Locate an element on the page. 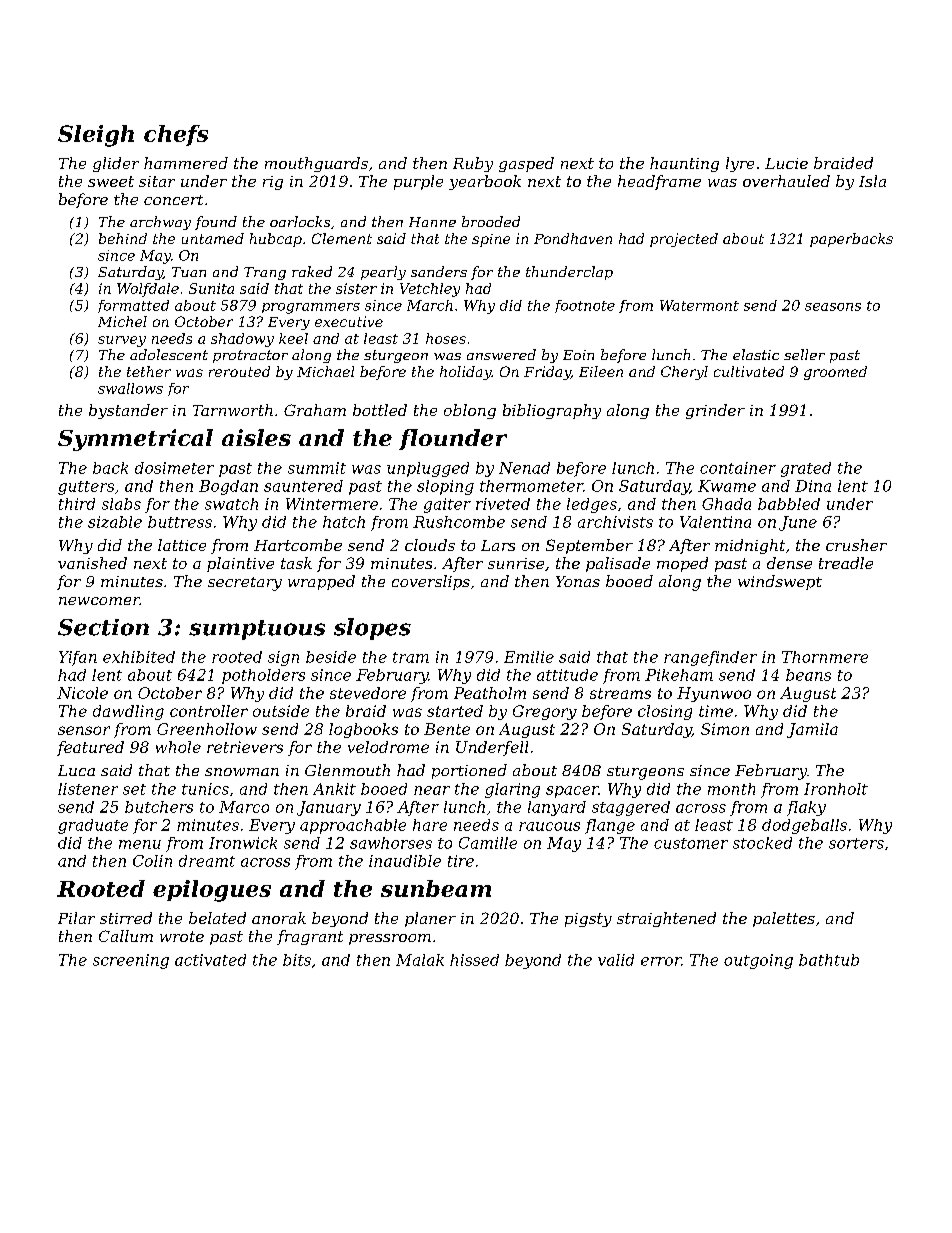 Image resolution: width=952 pixels, height=1233 pixels. windswept is located at coordinates (780, 582).
